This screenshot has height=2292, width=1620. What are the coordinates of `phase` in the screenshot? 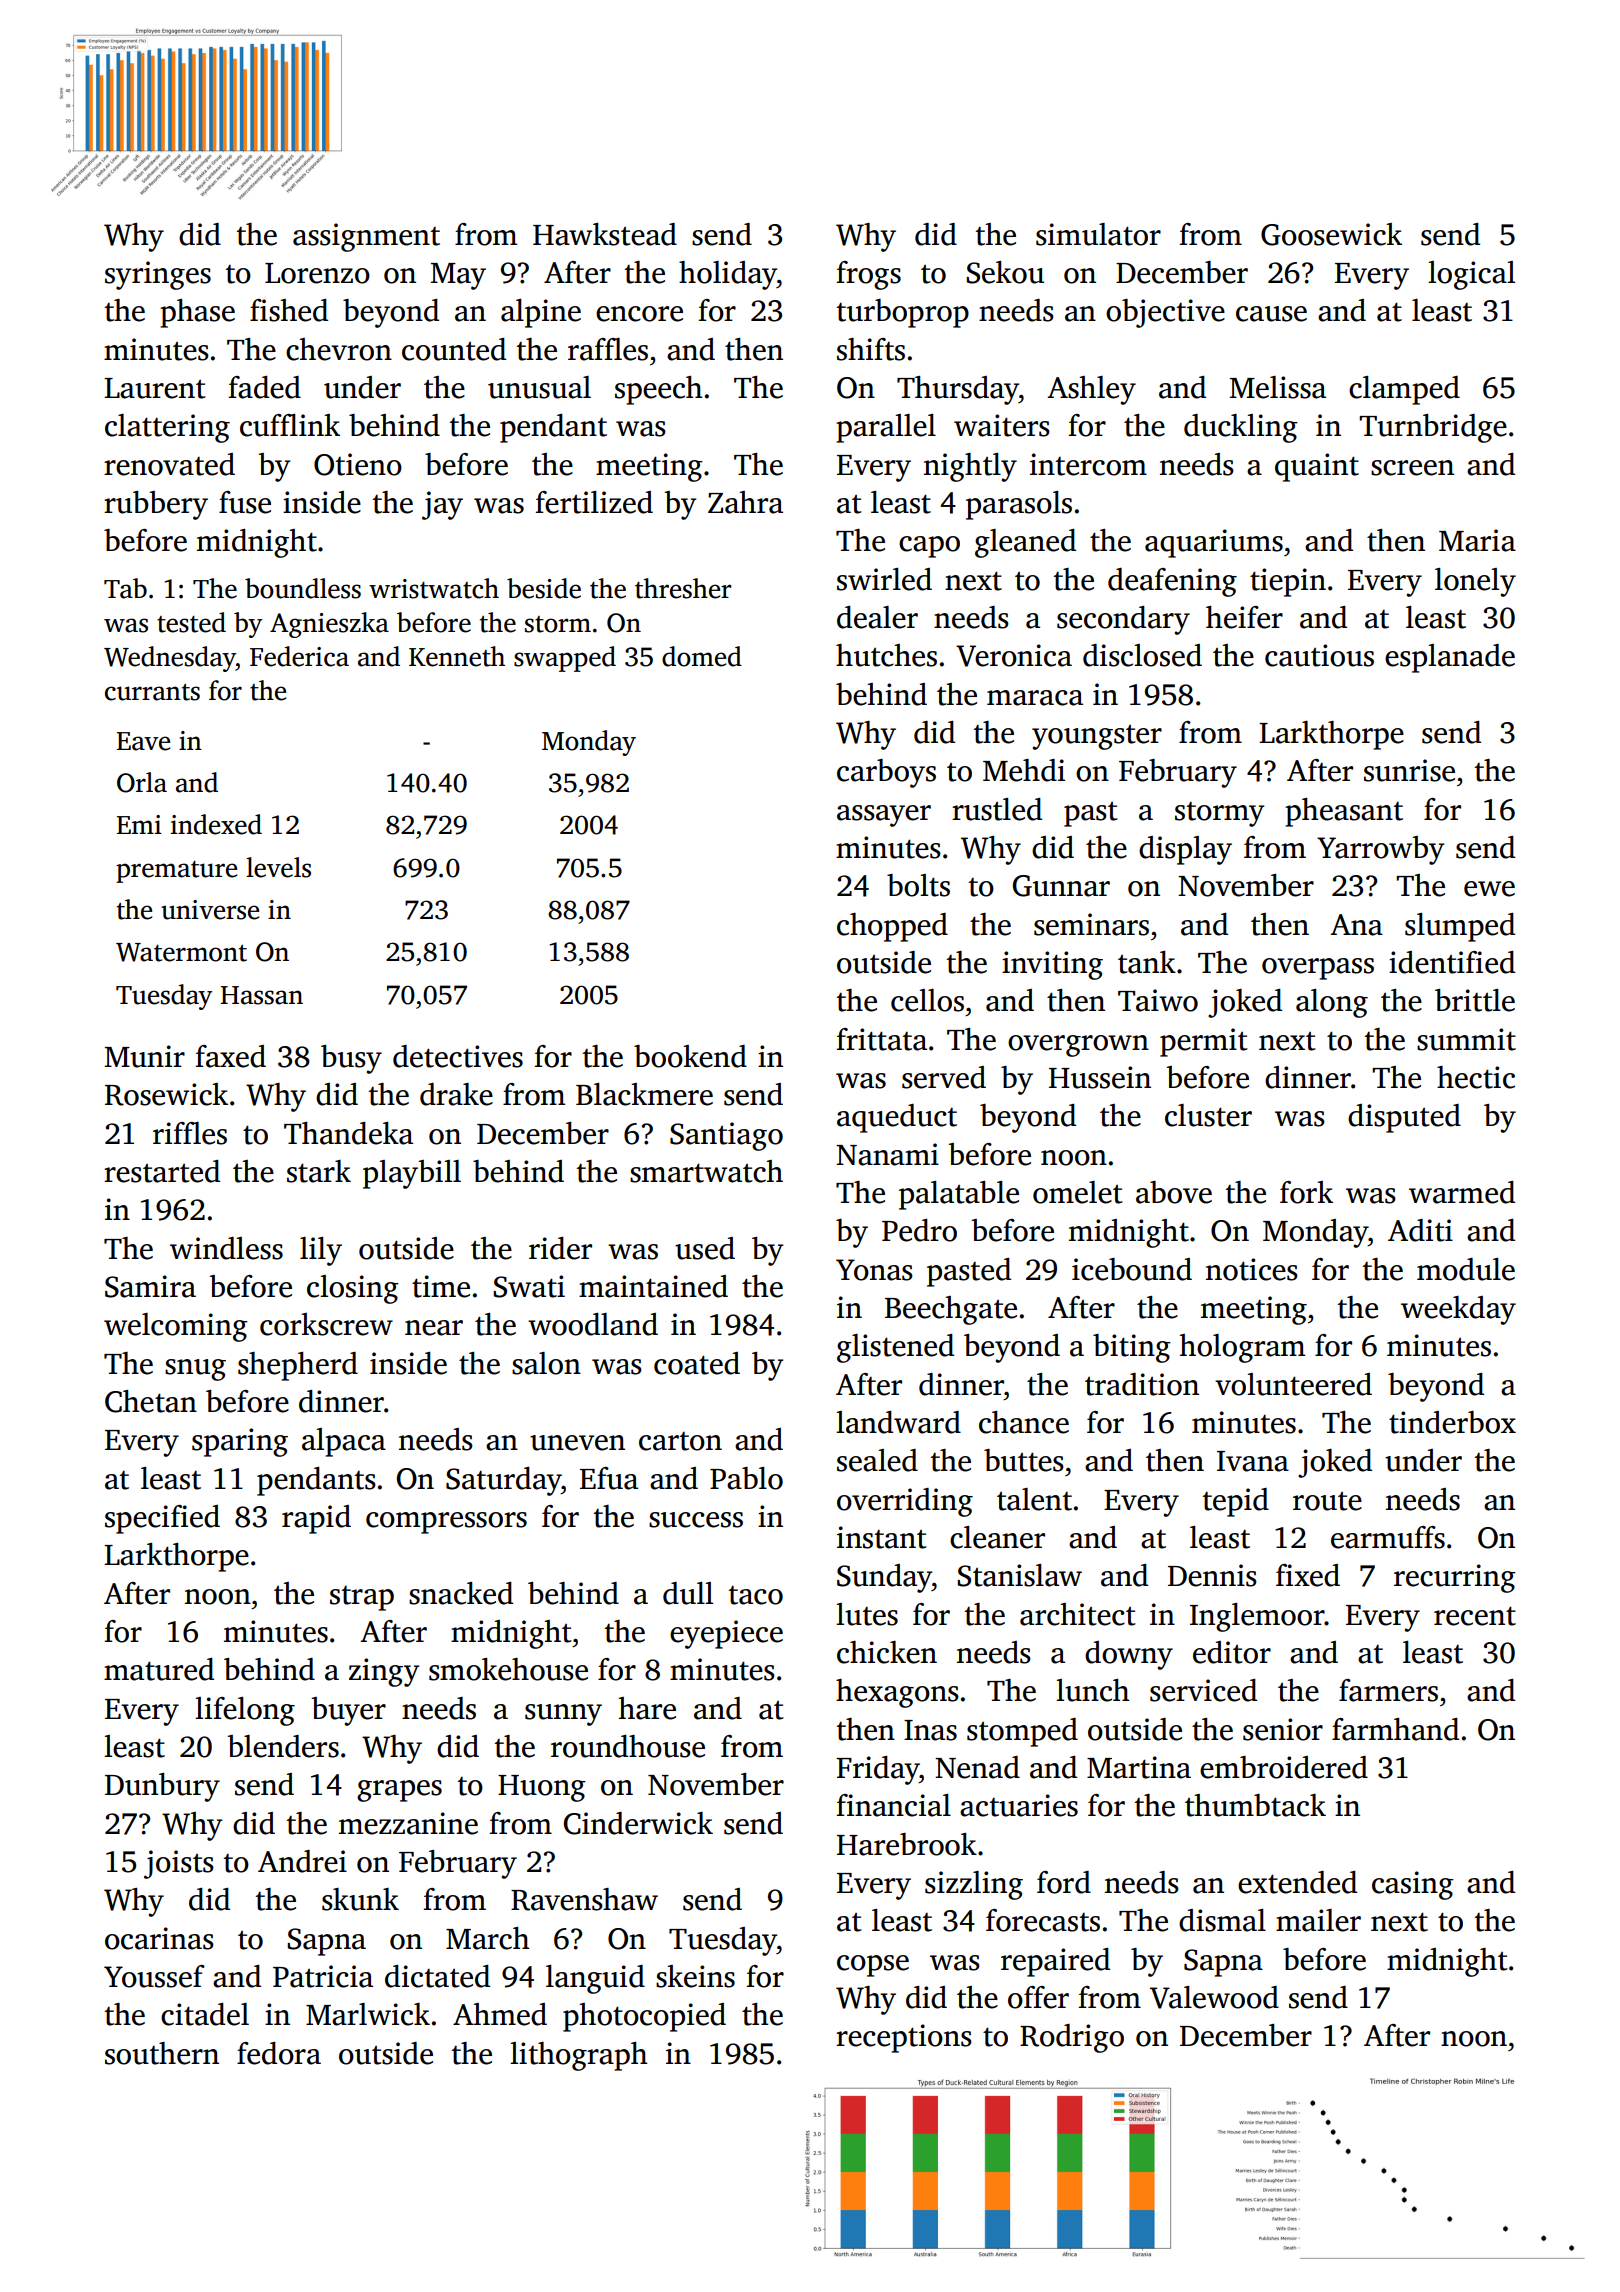 It's located at (197, 313).
